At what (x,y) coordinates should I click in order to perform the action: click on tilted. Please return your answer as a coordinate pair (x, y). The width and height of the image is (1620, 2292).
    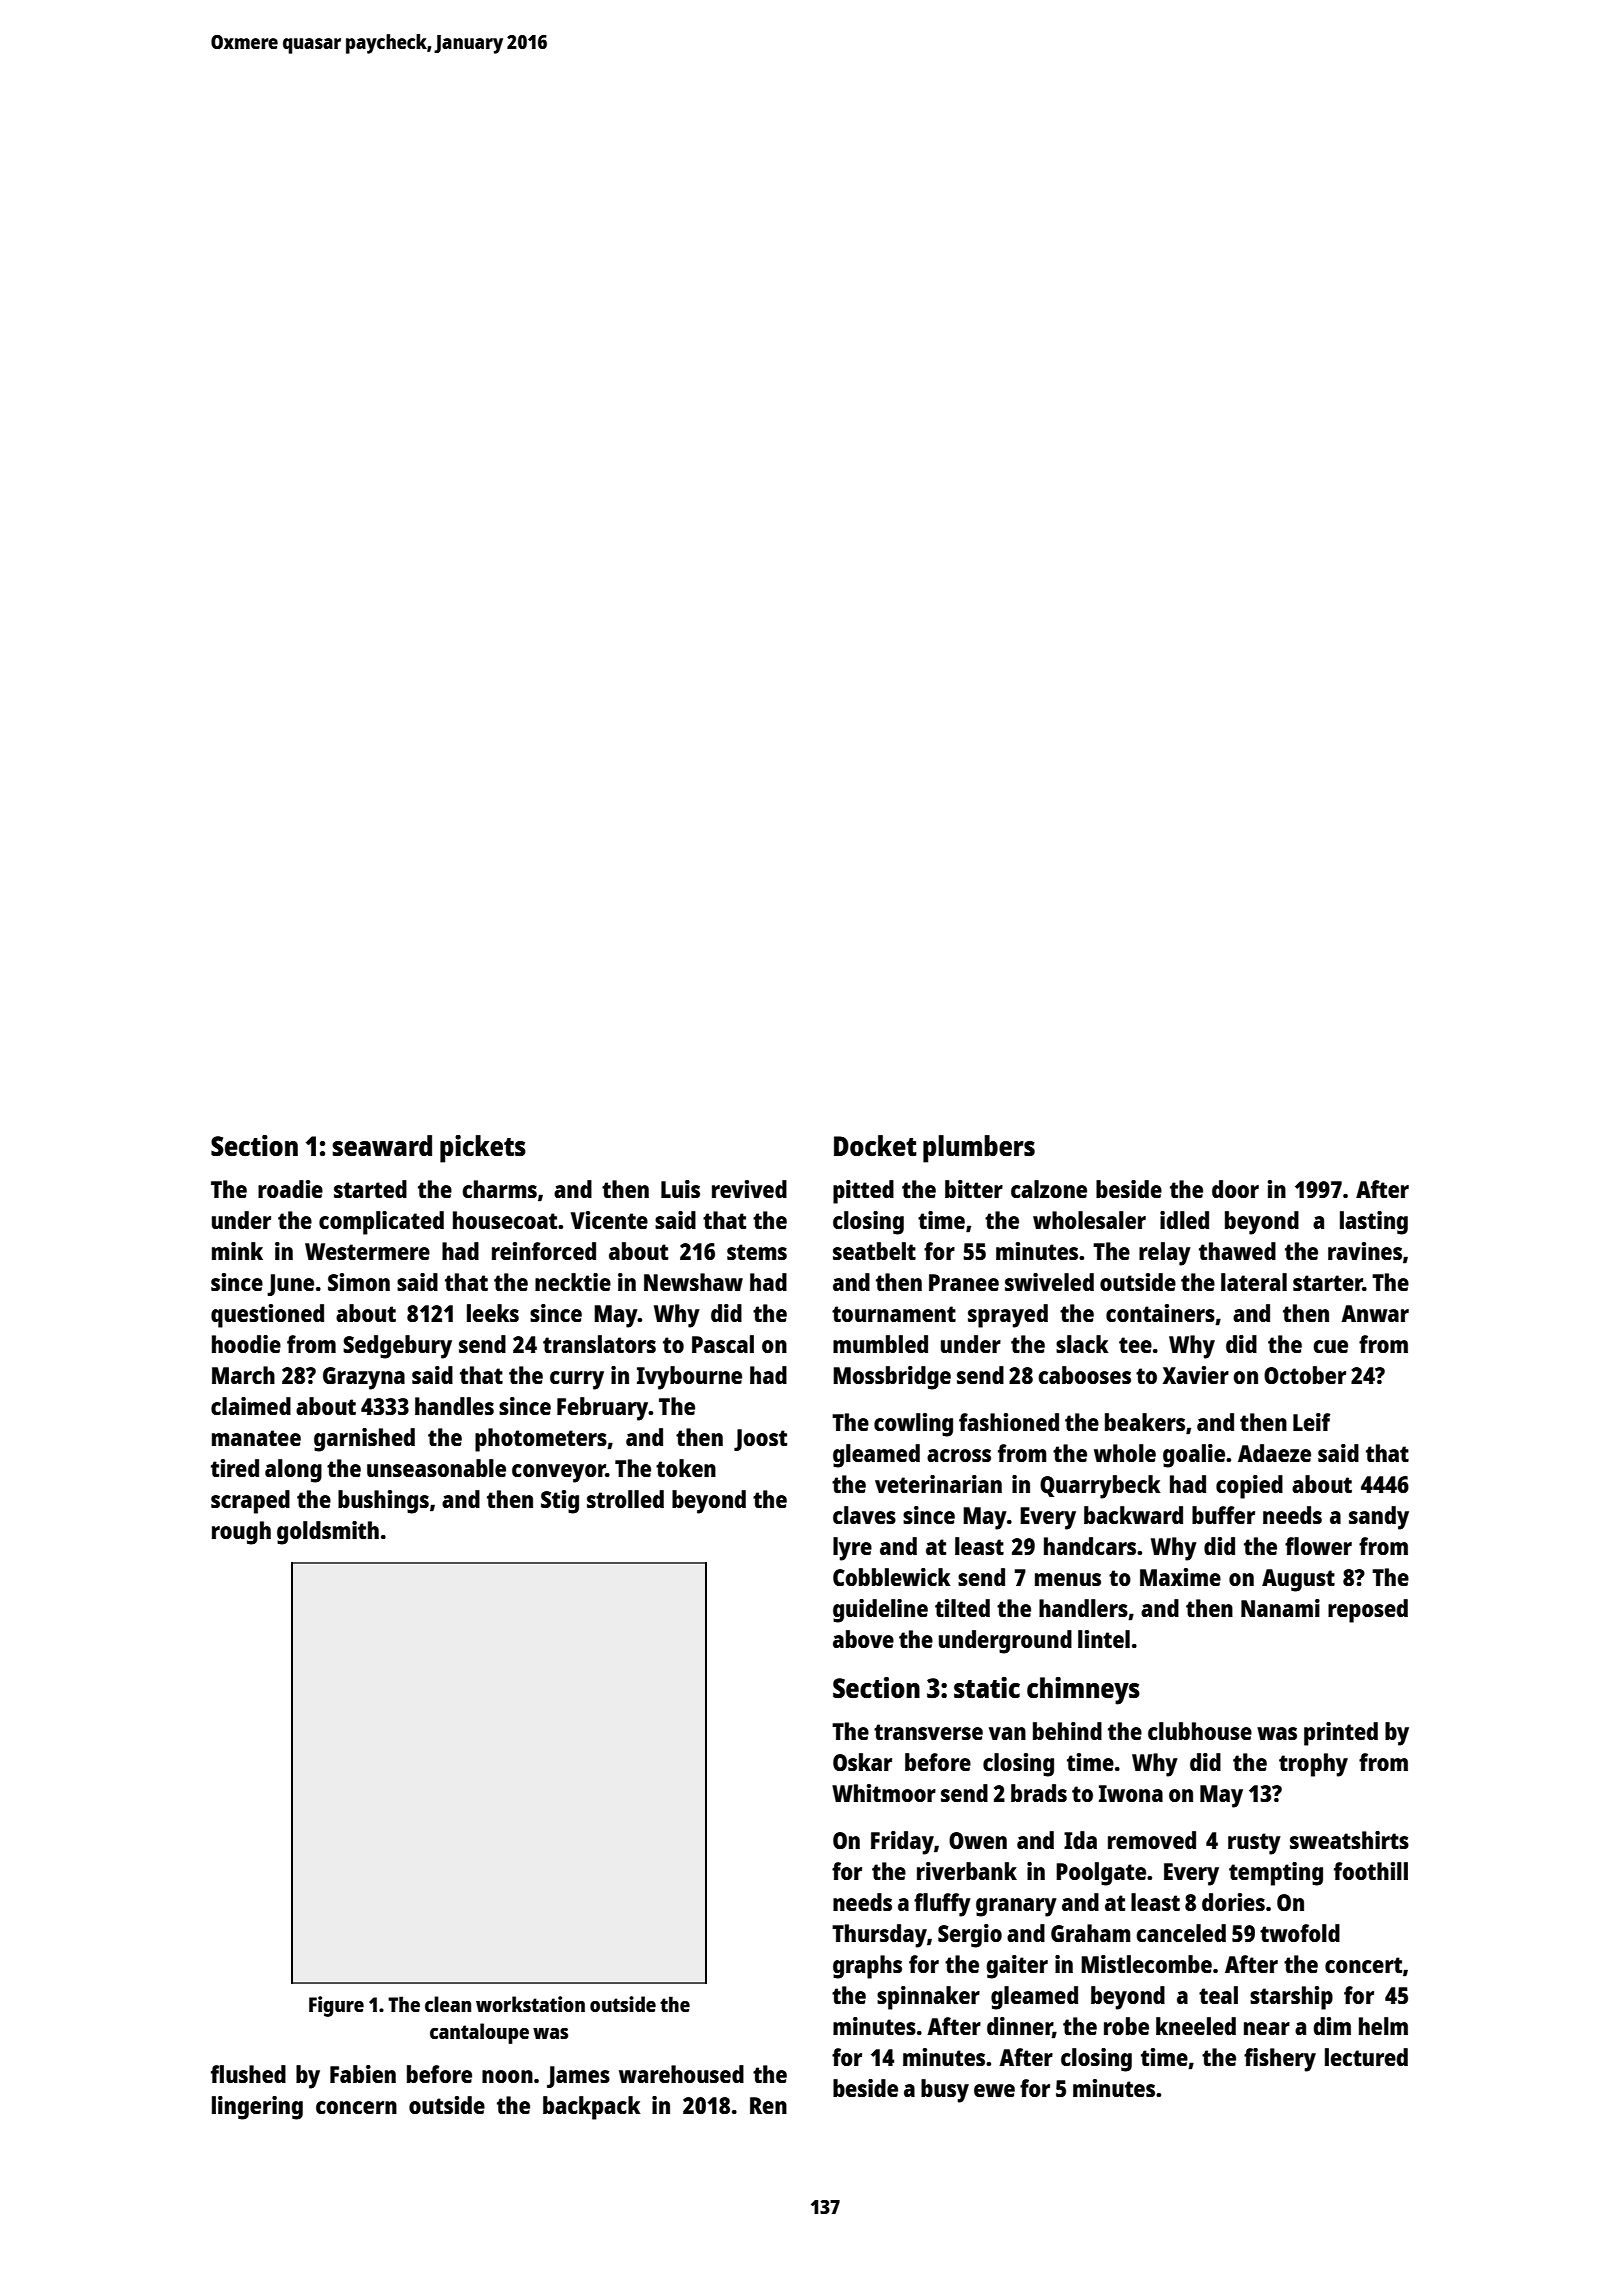
    Looking at the image, I should click on (962, 1608).
